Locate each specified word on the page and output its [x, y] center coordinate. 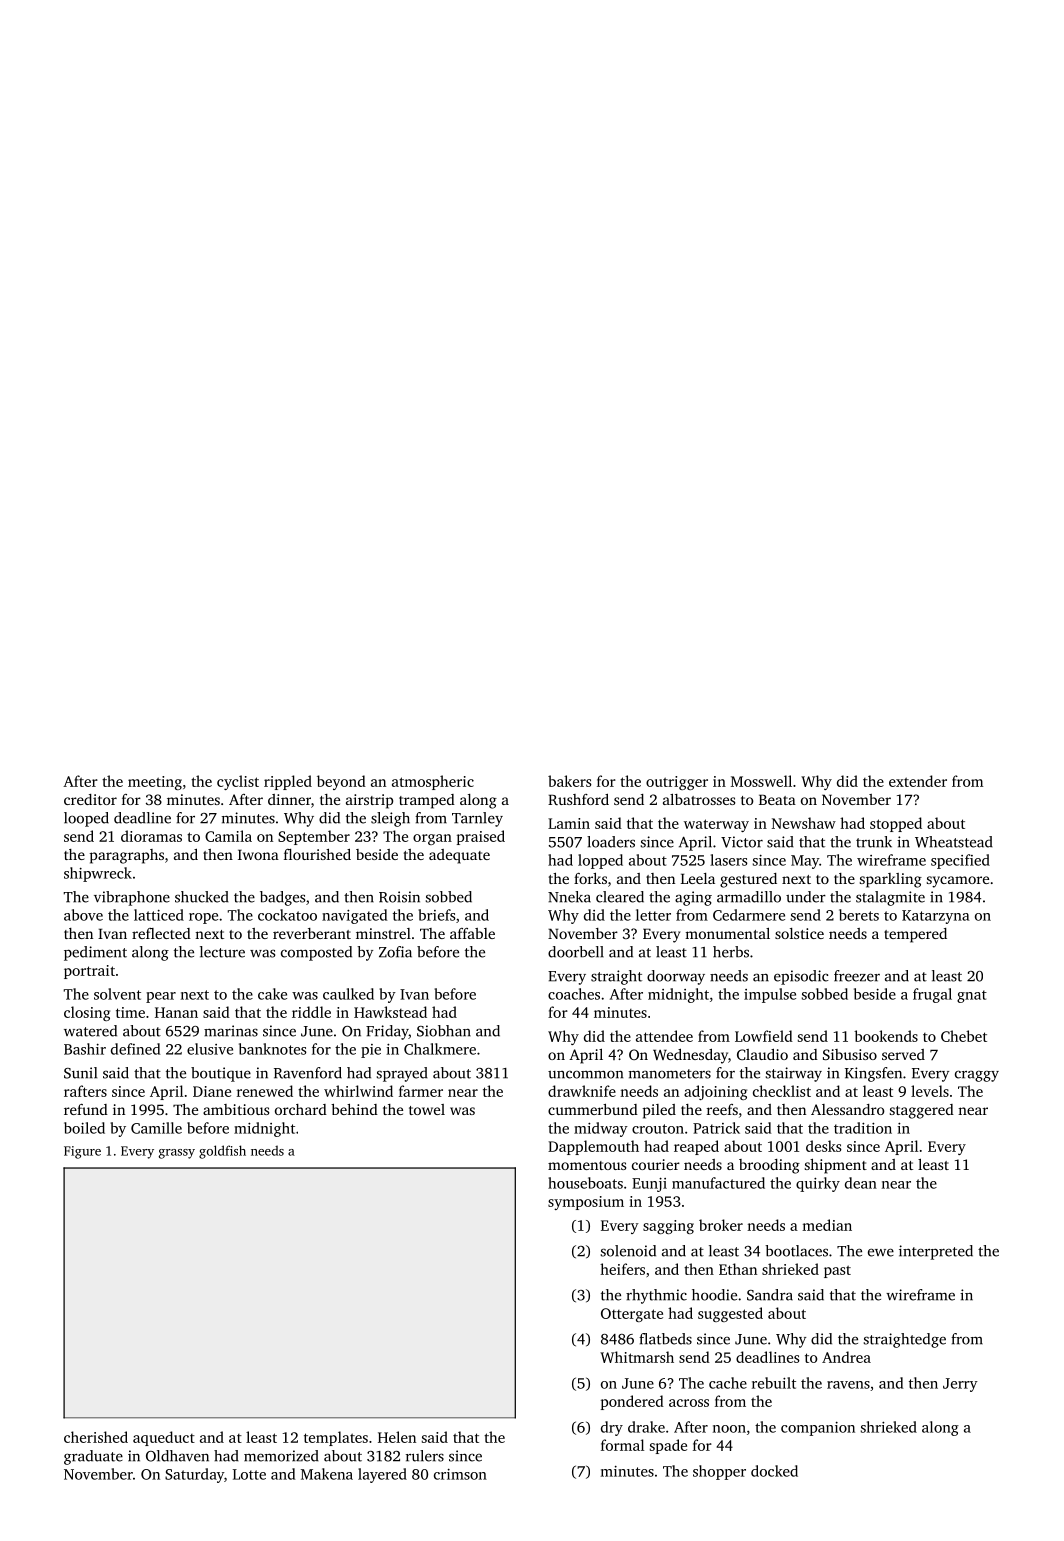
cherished [96, 1437]
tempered [915, 935]
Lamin [569, 823]
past [837, 1271]
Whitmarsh [637, 1357]
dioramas [151, 836]
